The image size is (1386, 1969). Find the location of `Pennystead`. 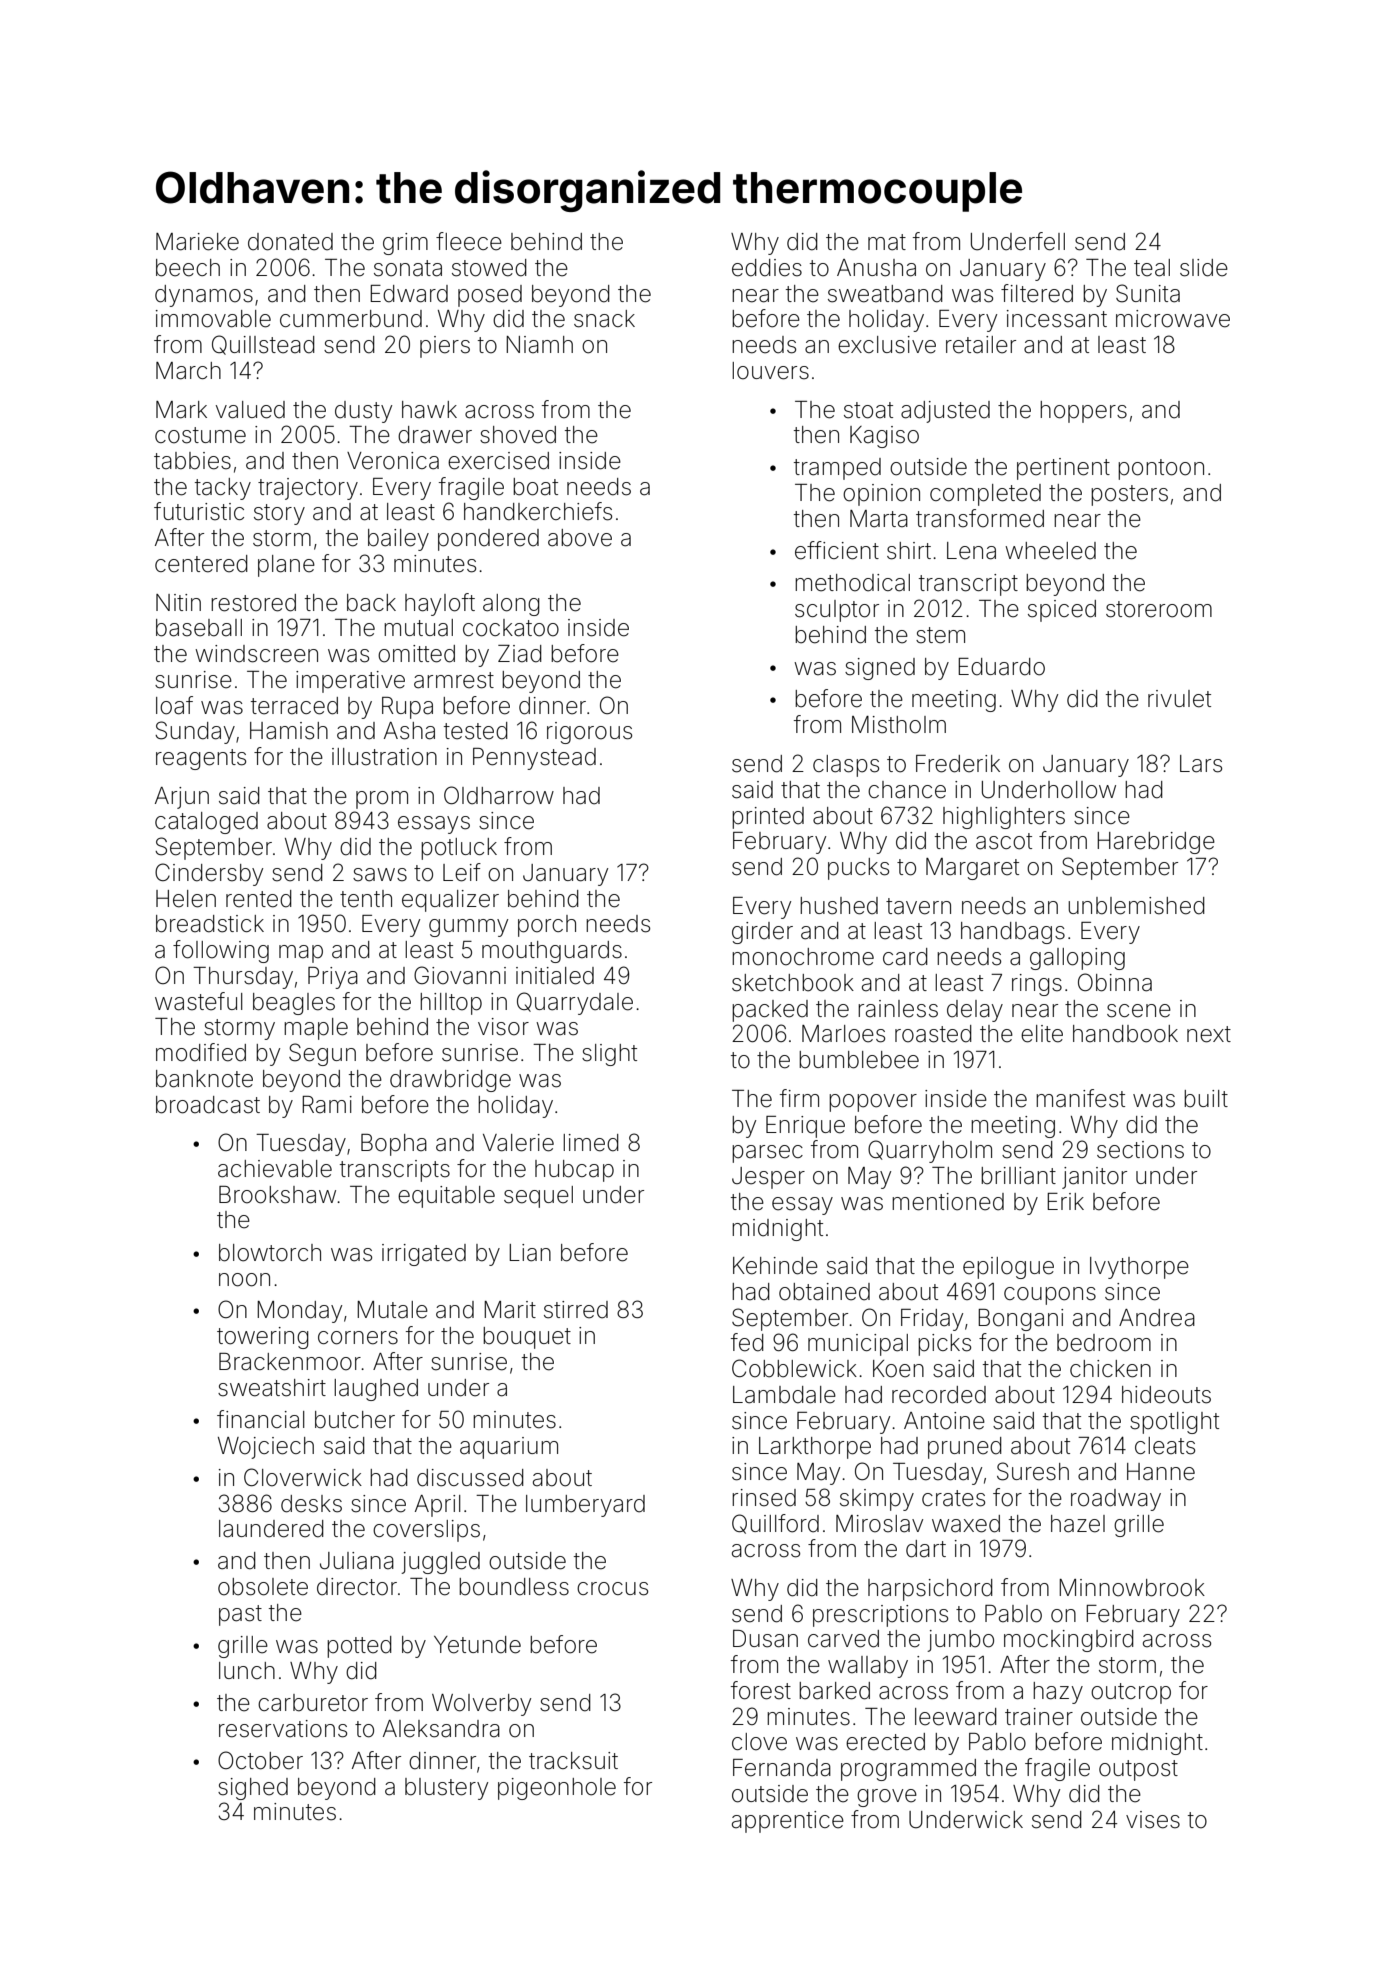

Pennystead is located at coordinates (534, 759).
